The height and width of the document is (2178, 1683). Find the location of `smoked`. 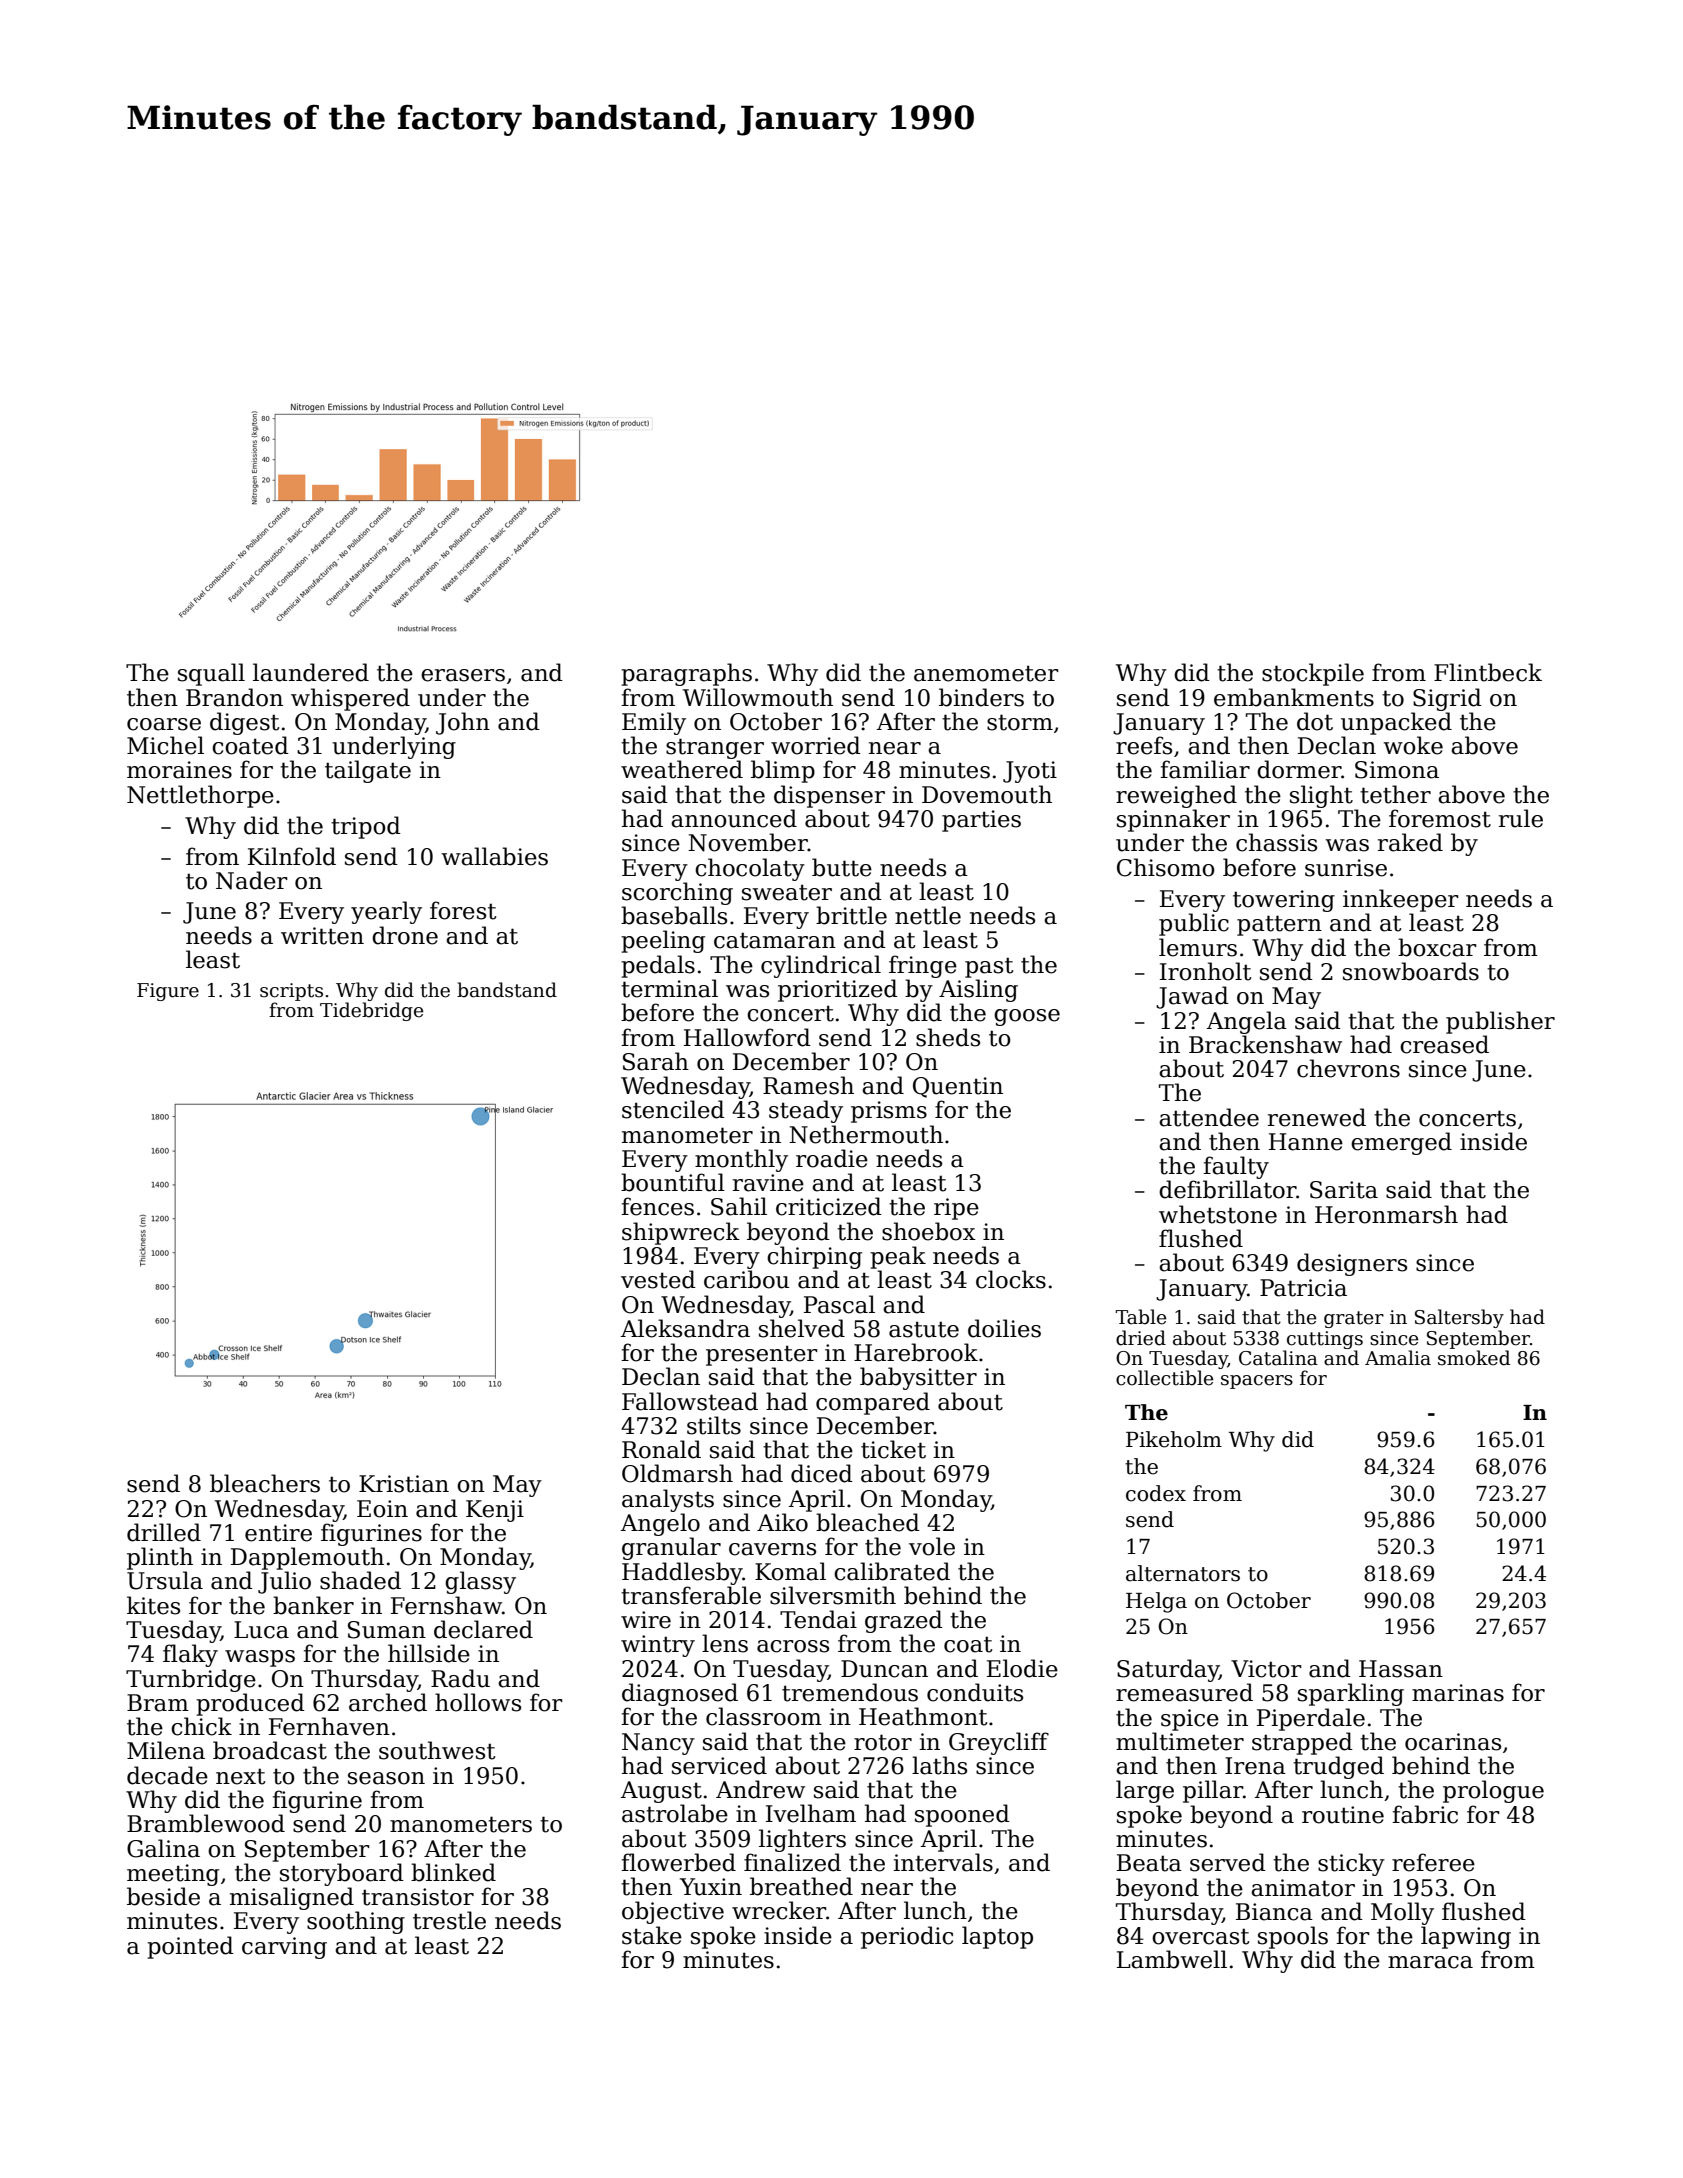

smoked is located at coordinates (1474, 1358).
